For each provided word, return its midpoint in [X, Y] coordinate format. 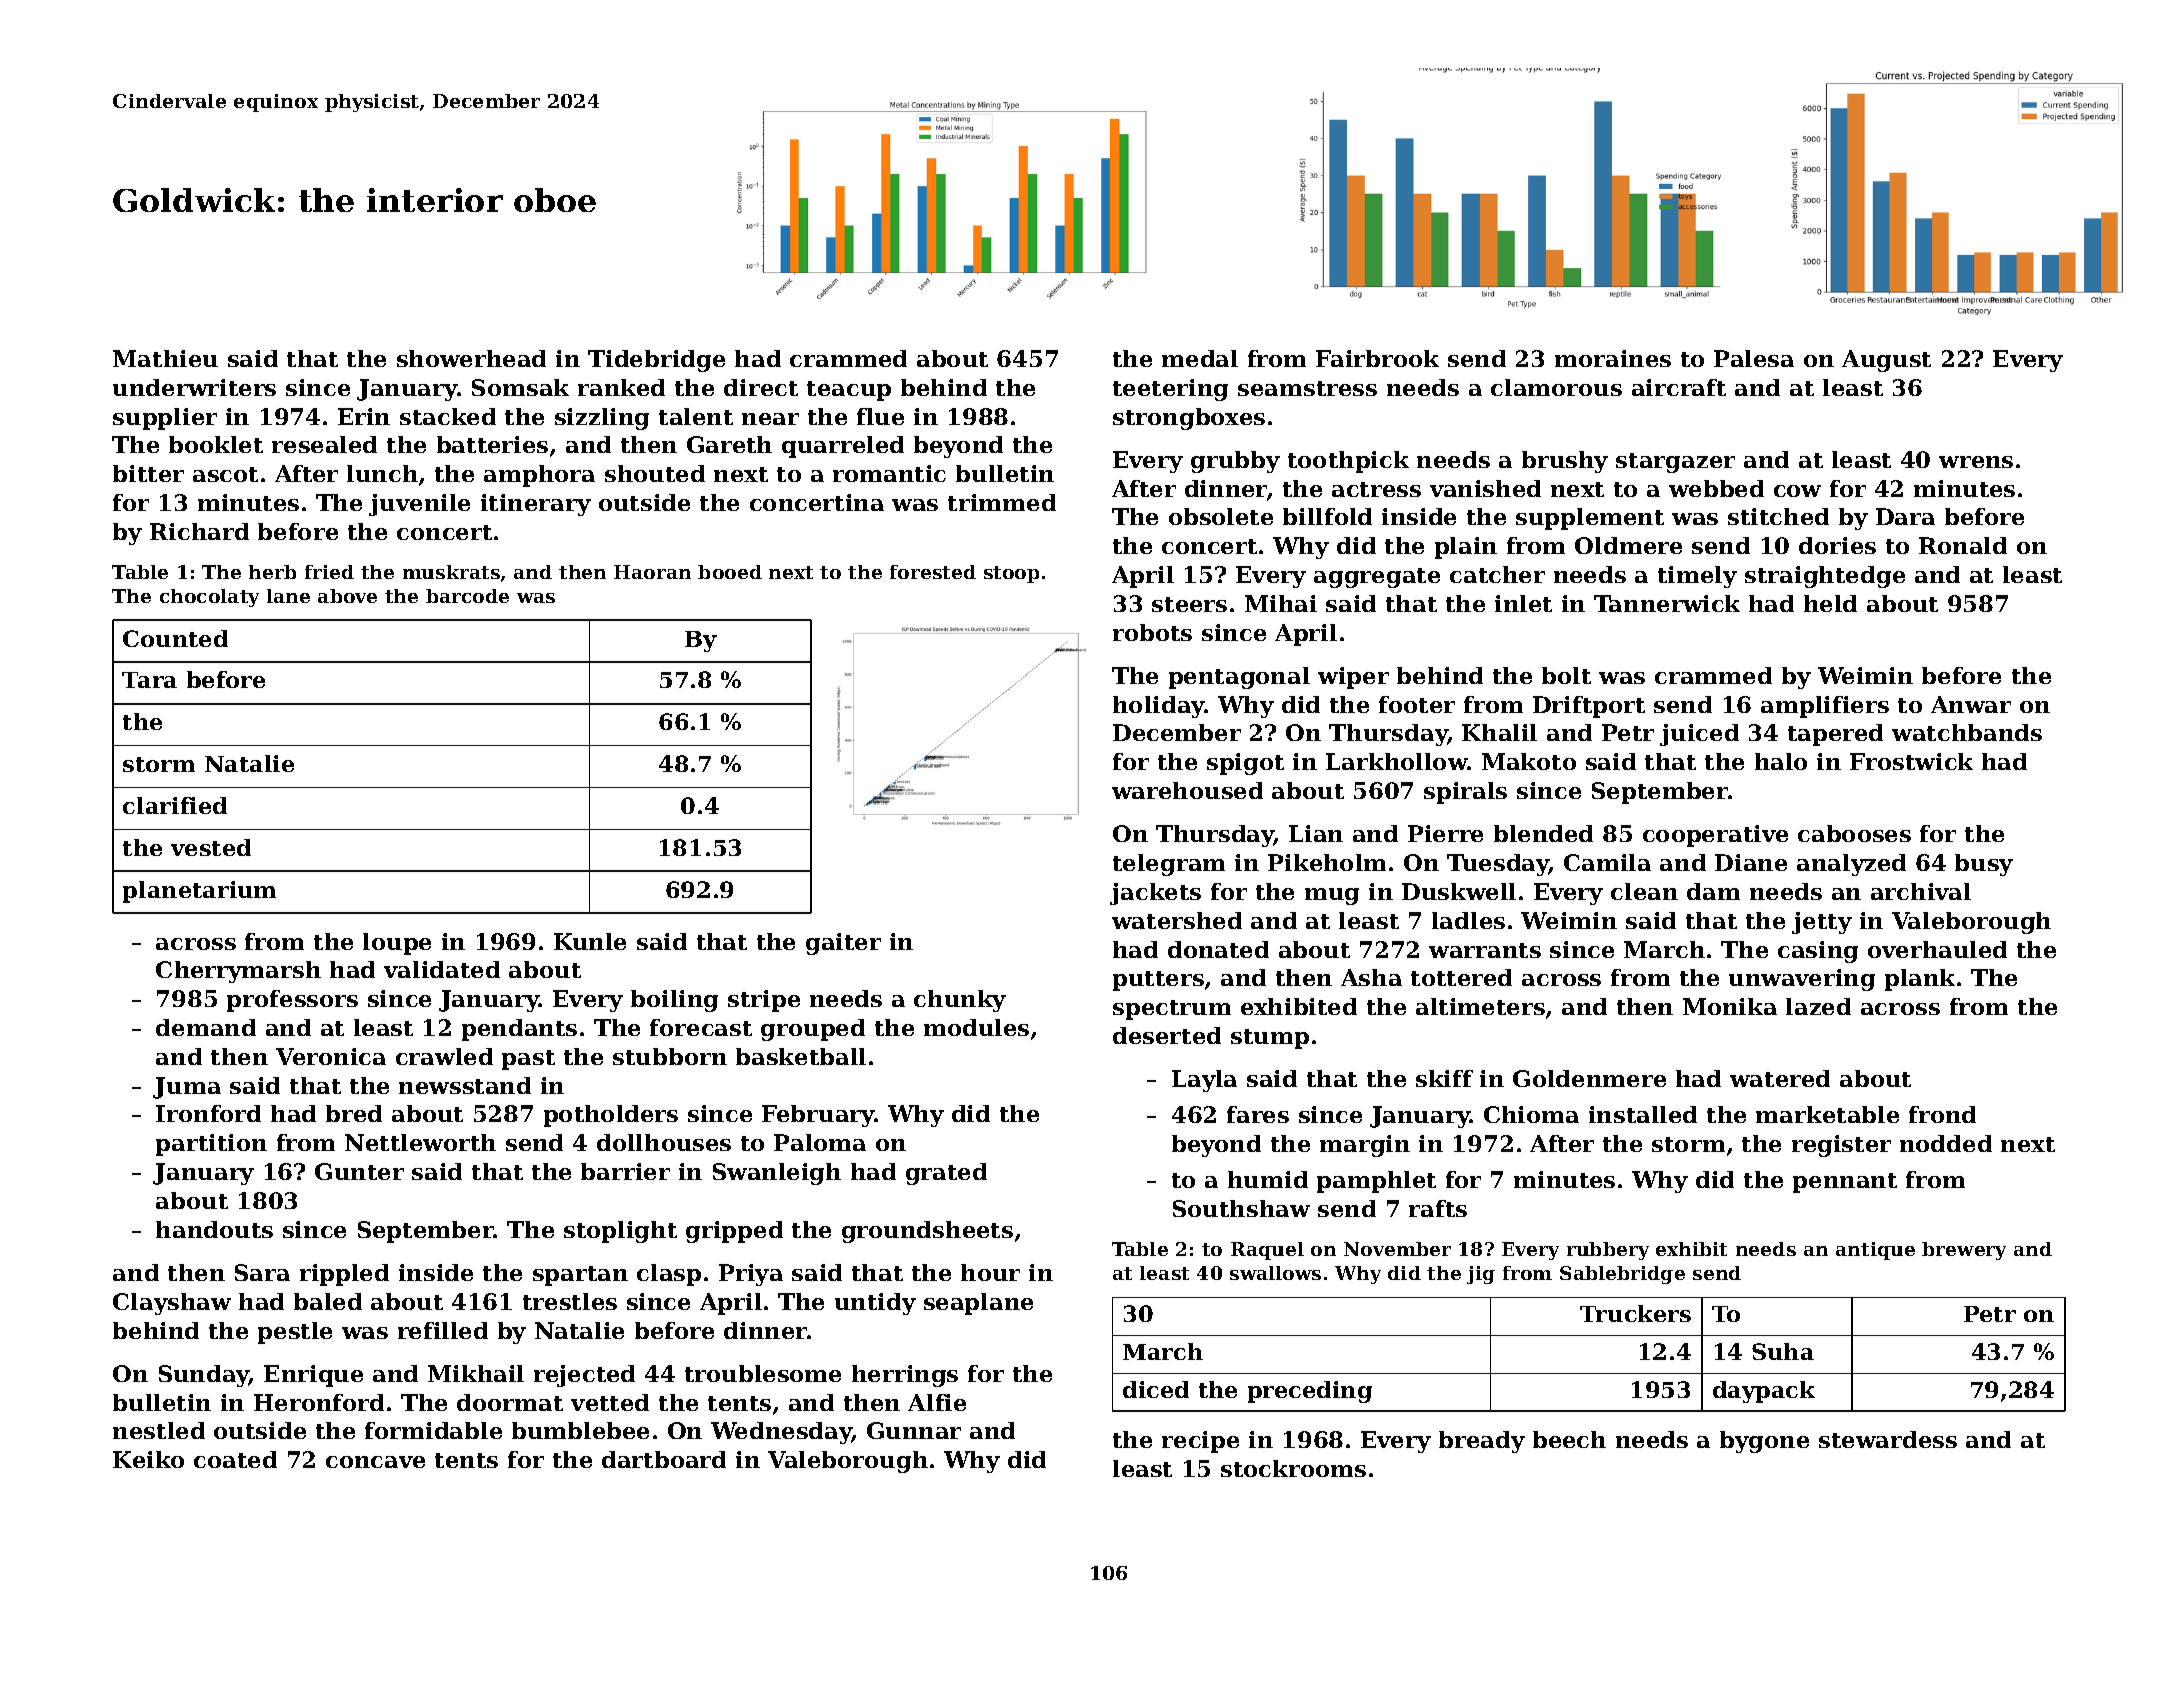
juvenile [419, 505]
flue [880, 416]
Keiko [148, 1459]
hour [990, 1272]
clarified [175, 805]
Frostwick [1911, 761]
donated [1218, 949]
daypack [1764, 1392]
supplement [1590, 519]
